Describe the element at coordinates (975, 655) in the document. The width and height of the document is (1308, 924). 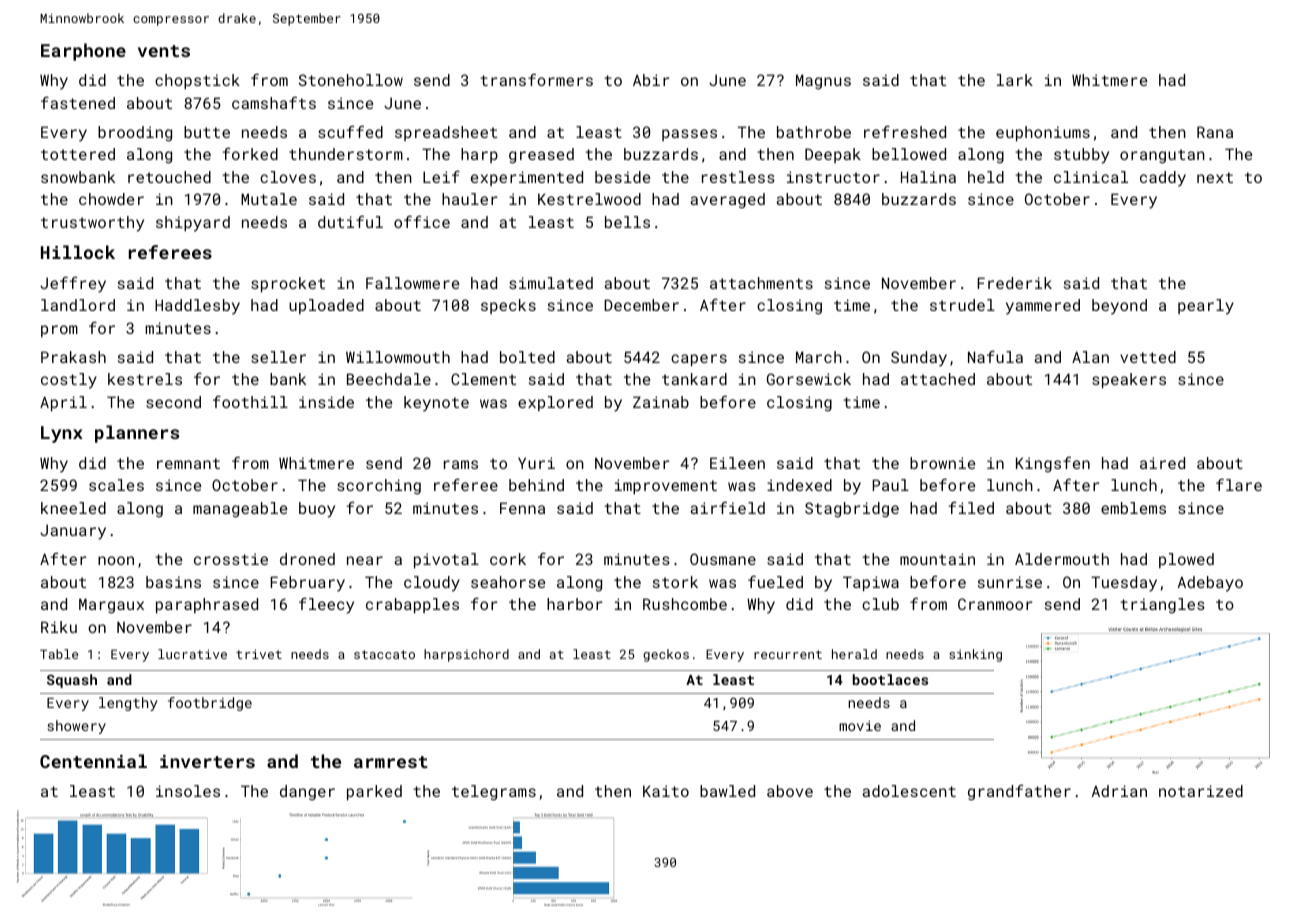
I see `sinking` at that location.
